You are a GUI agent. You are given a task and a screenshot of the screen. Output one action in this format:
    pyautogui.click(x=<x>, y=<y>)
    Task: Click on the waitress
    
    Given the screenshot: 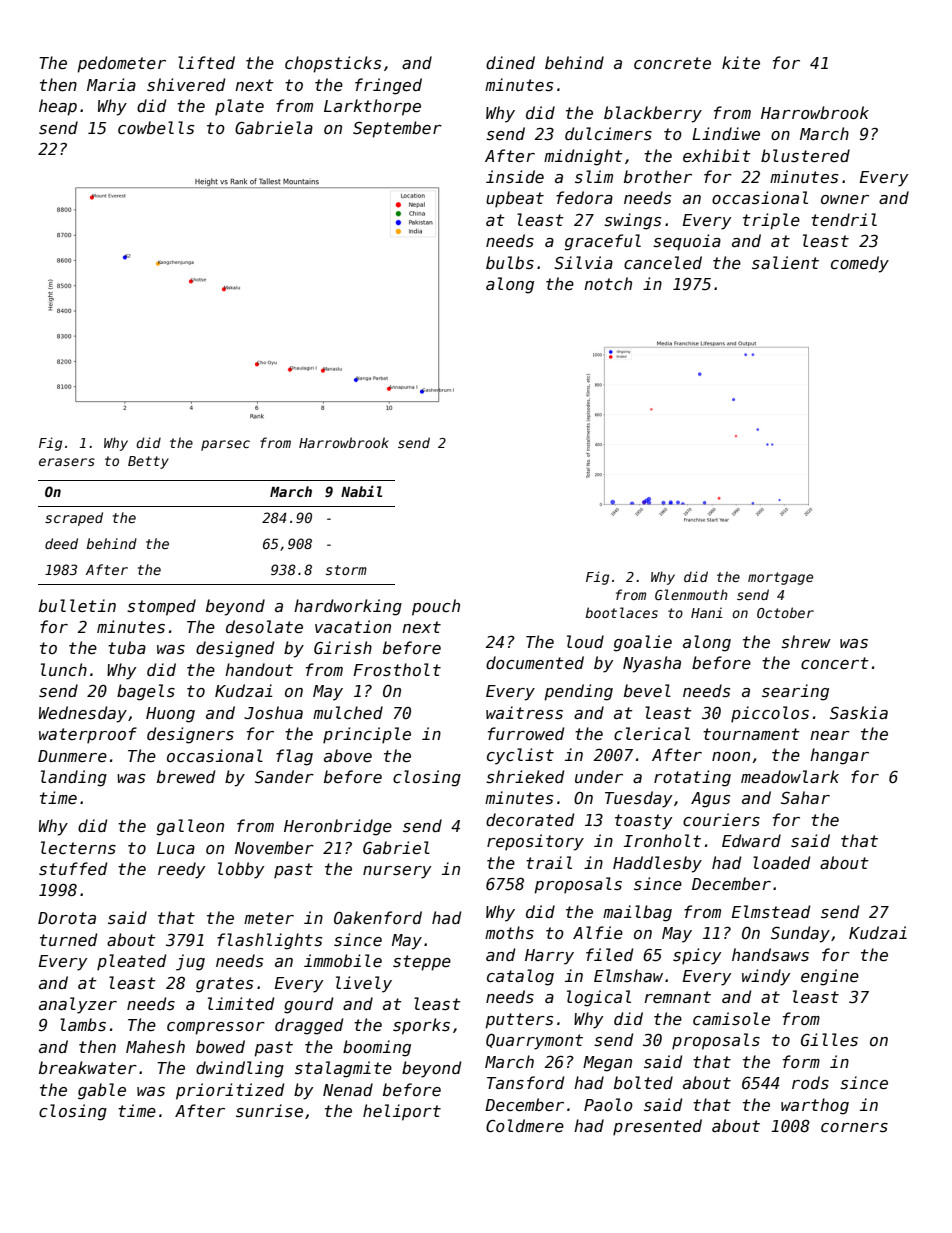 What is the action you would take?
    pyautogui.click(x=524, y=713)
